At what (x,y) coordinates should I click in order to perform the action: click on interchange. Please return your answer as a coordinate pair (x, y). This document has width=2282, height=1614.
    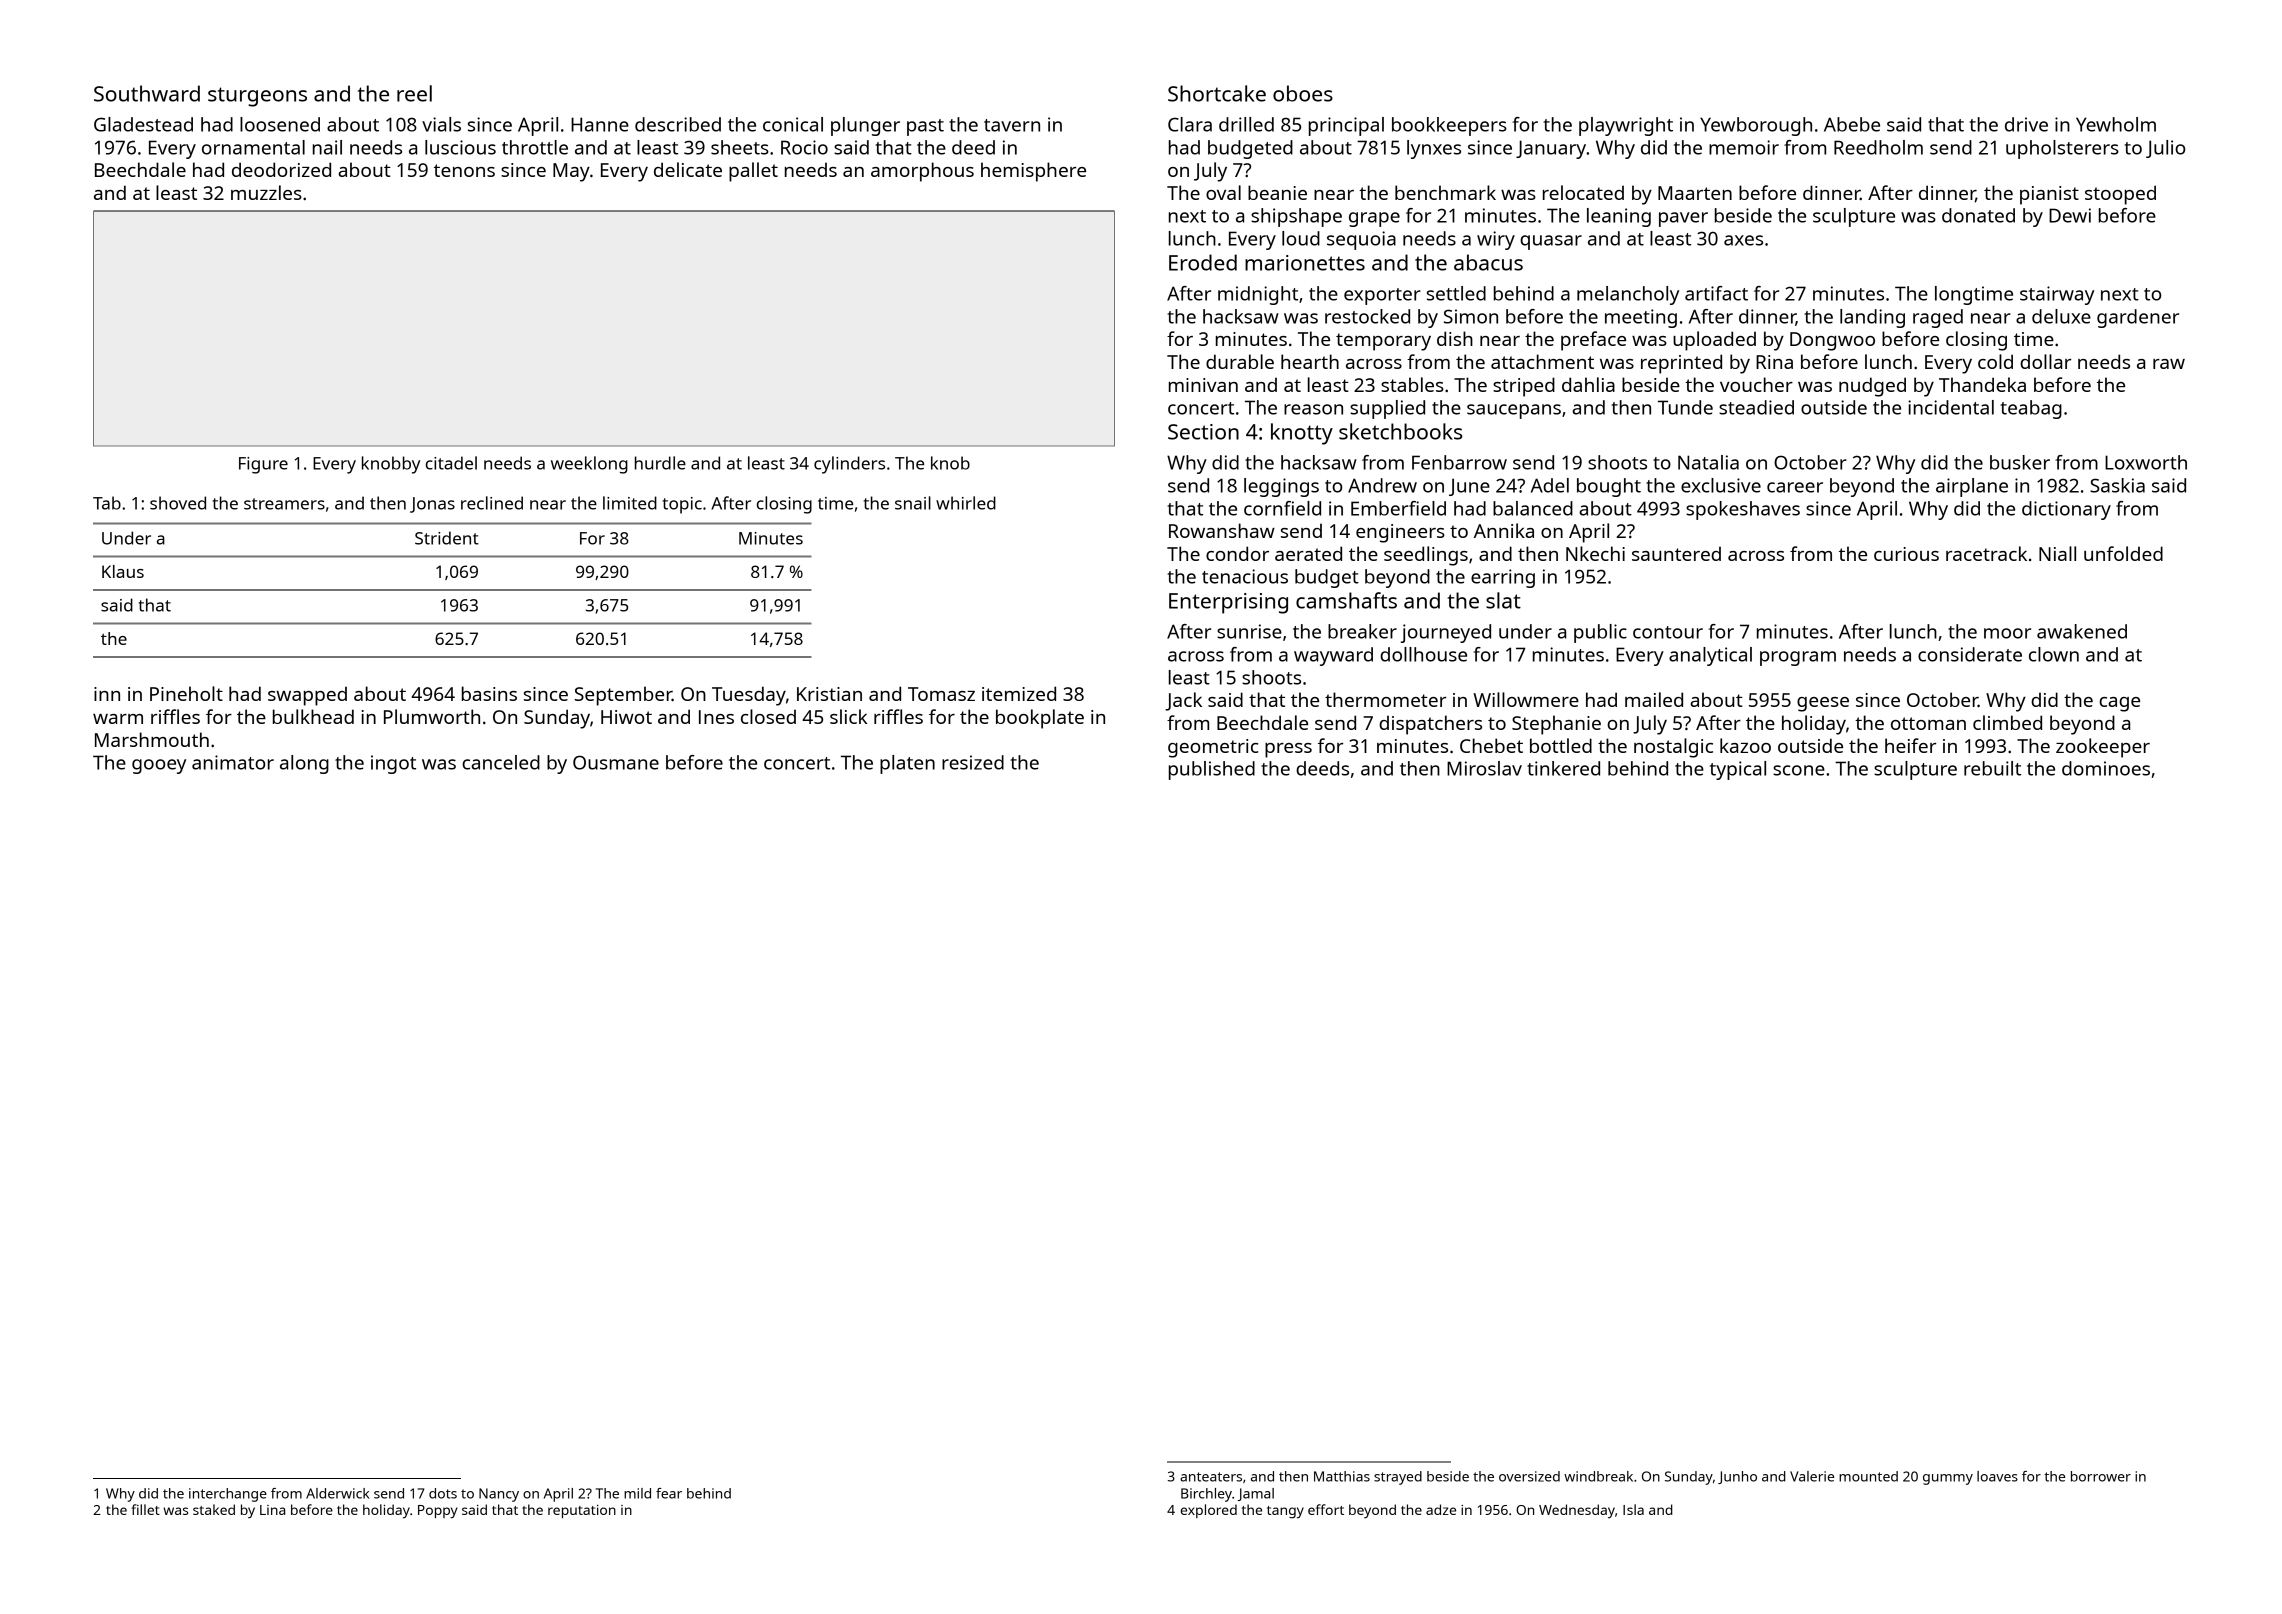
    Looking at the image, I should click on (228, 1495).
